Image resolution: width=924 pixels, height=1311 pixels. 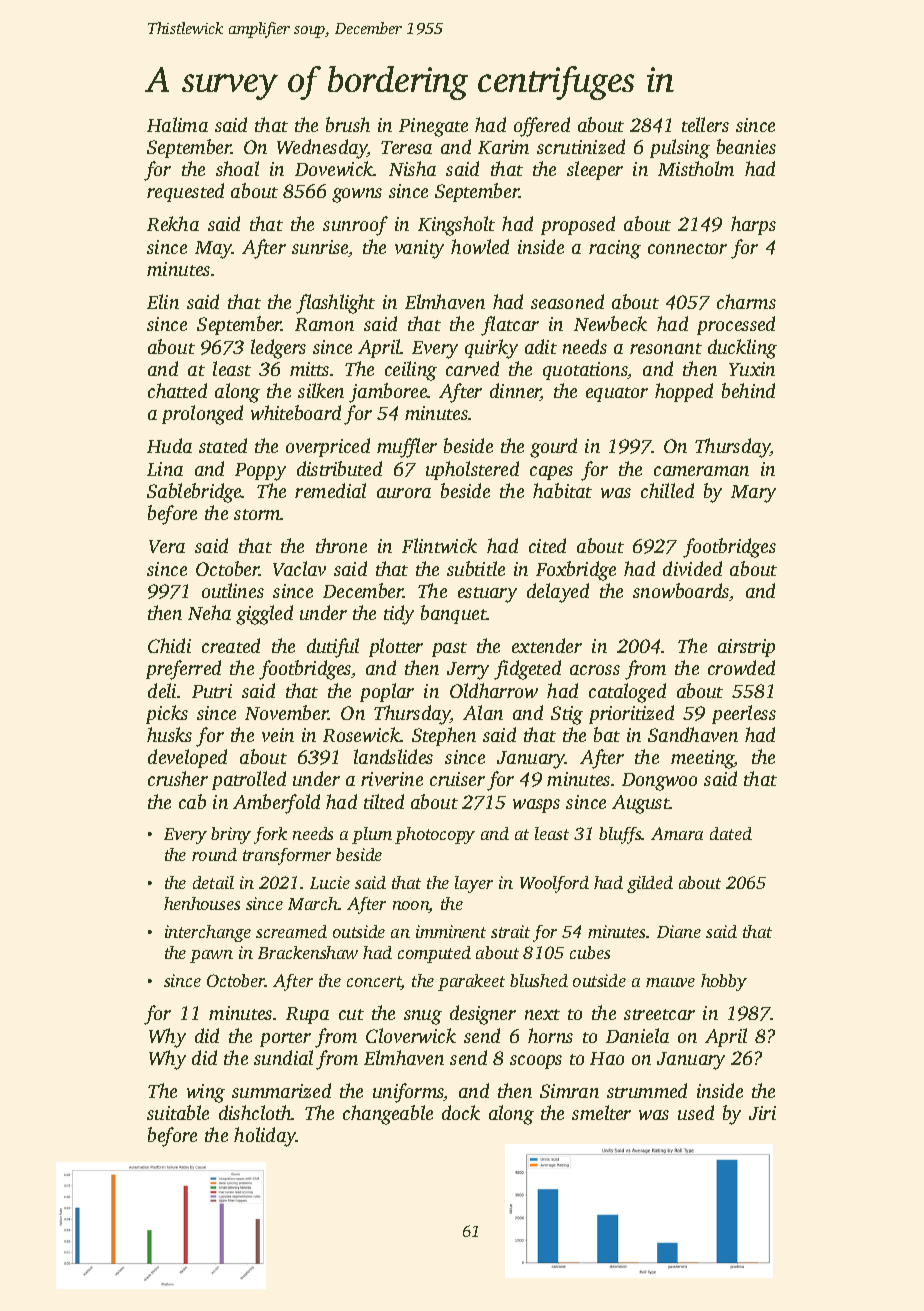 I want to click on Newbeck, so click(x=610, y=323).
